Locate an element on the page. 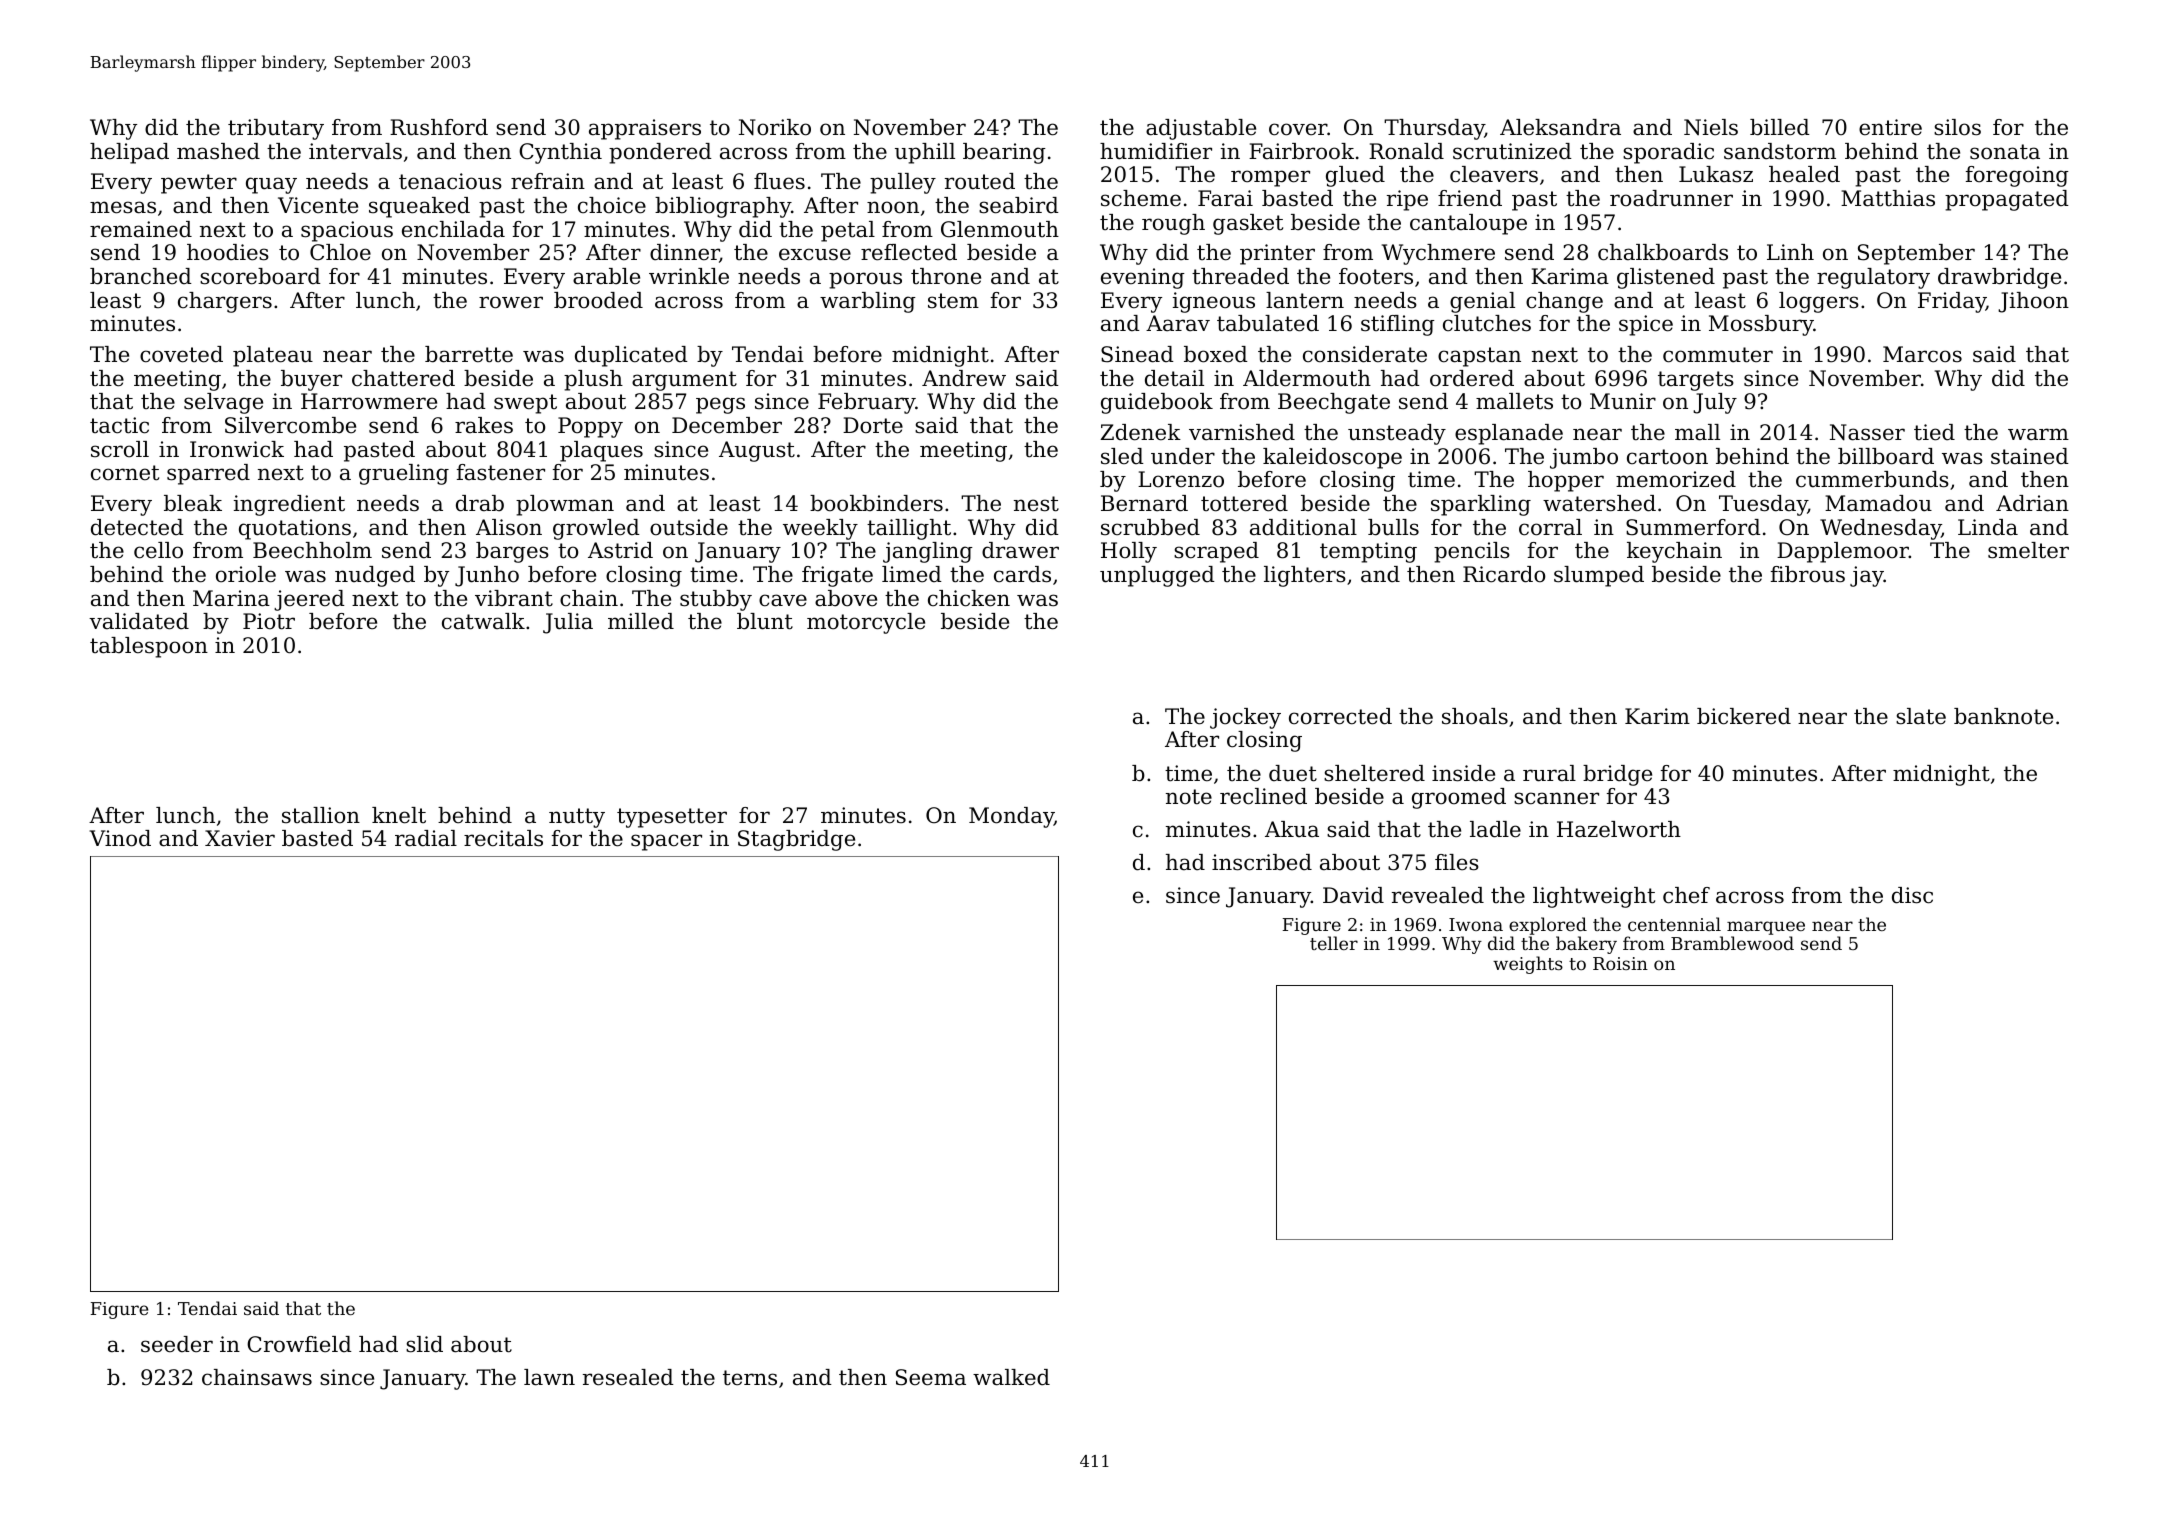 The image size is (2159, 1526). dinner is located at coordinates (685, 253).
